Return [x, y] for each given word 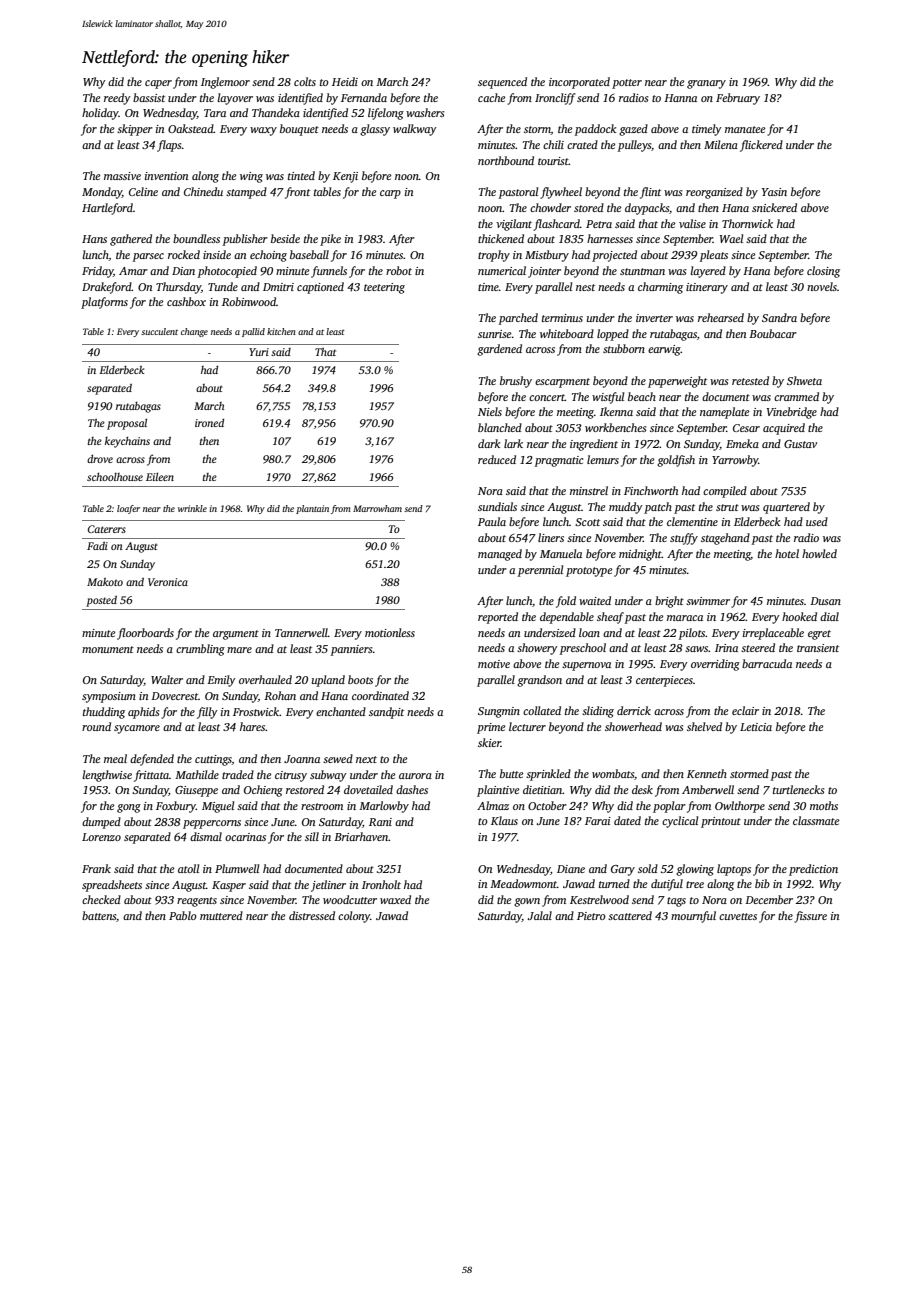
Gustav [800, 444]
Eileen [160, 477]
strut [727, 507]
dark [489, 443]
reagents [197, 902]
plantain [312, 509]
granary [706, 84]
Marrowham [377, 508]
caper [158, 84]
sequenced [502, 83]
